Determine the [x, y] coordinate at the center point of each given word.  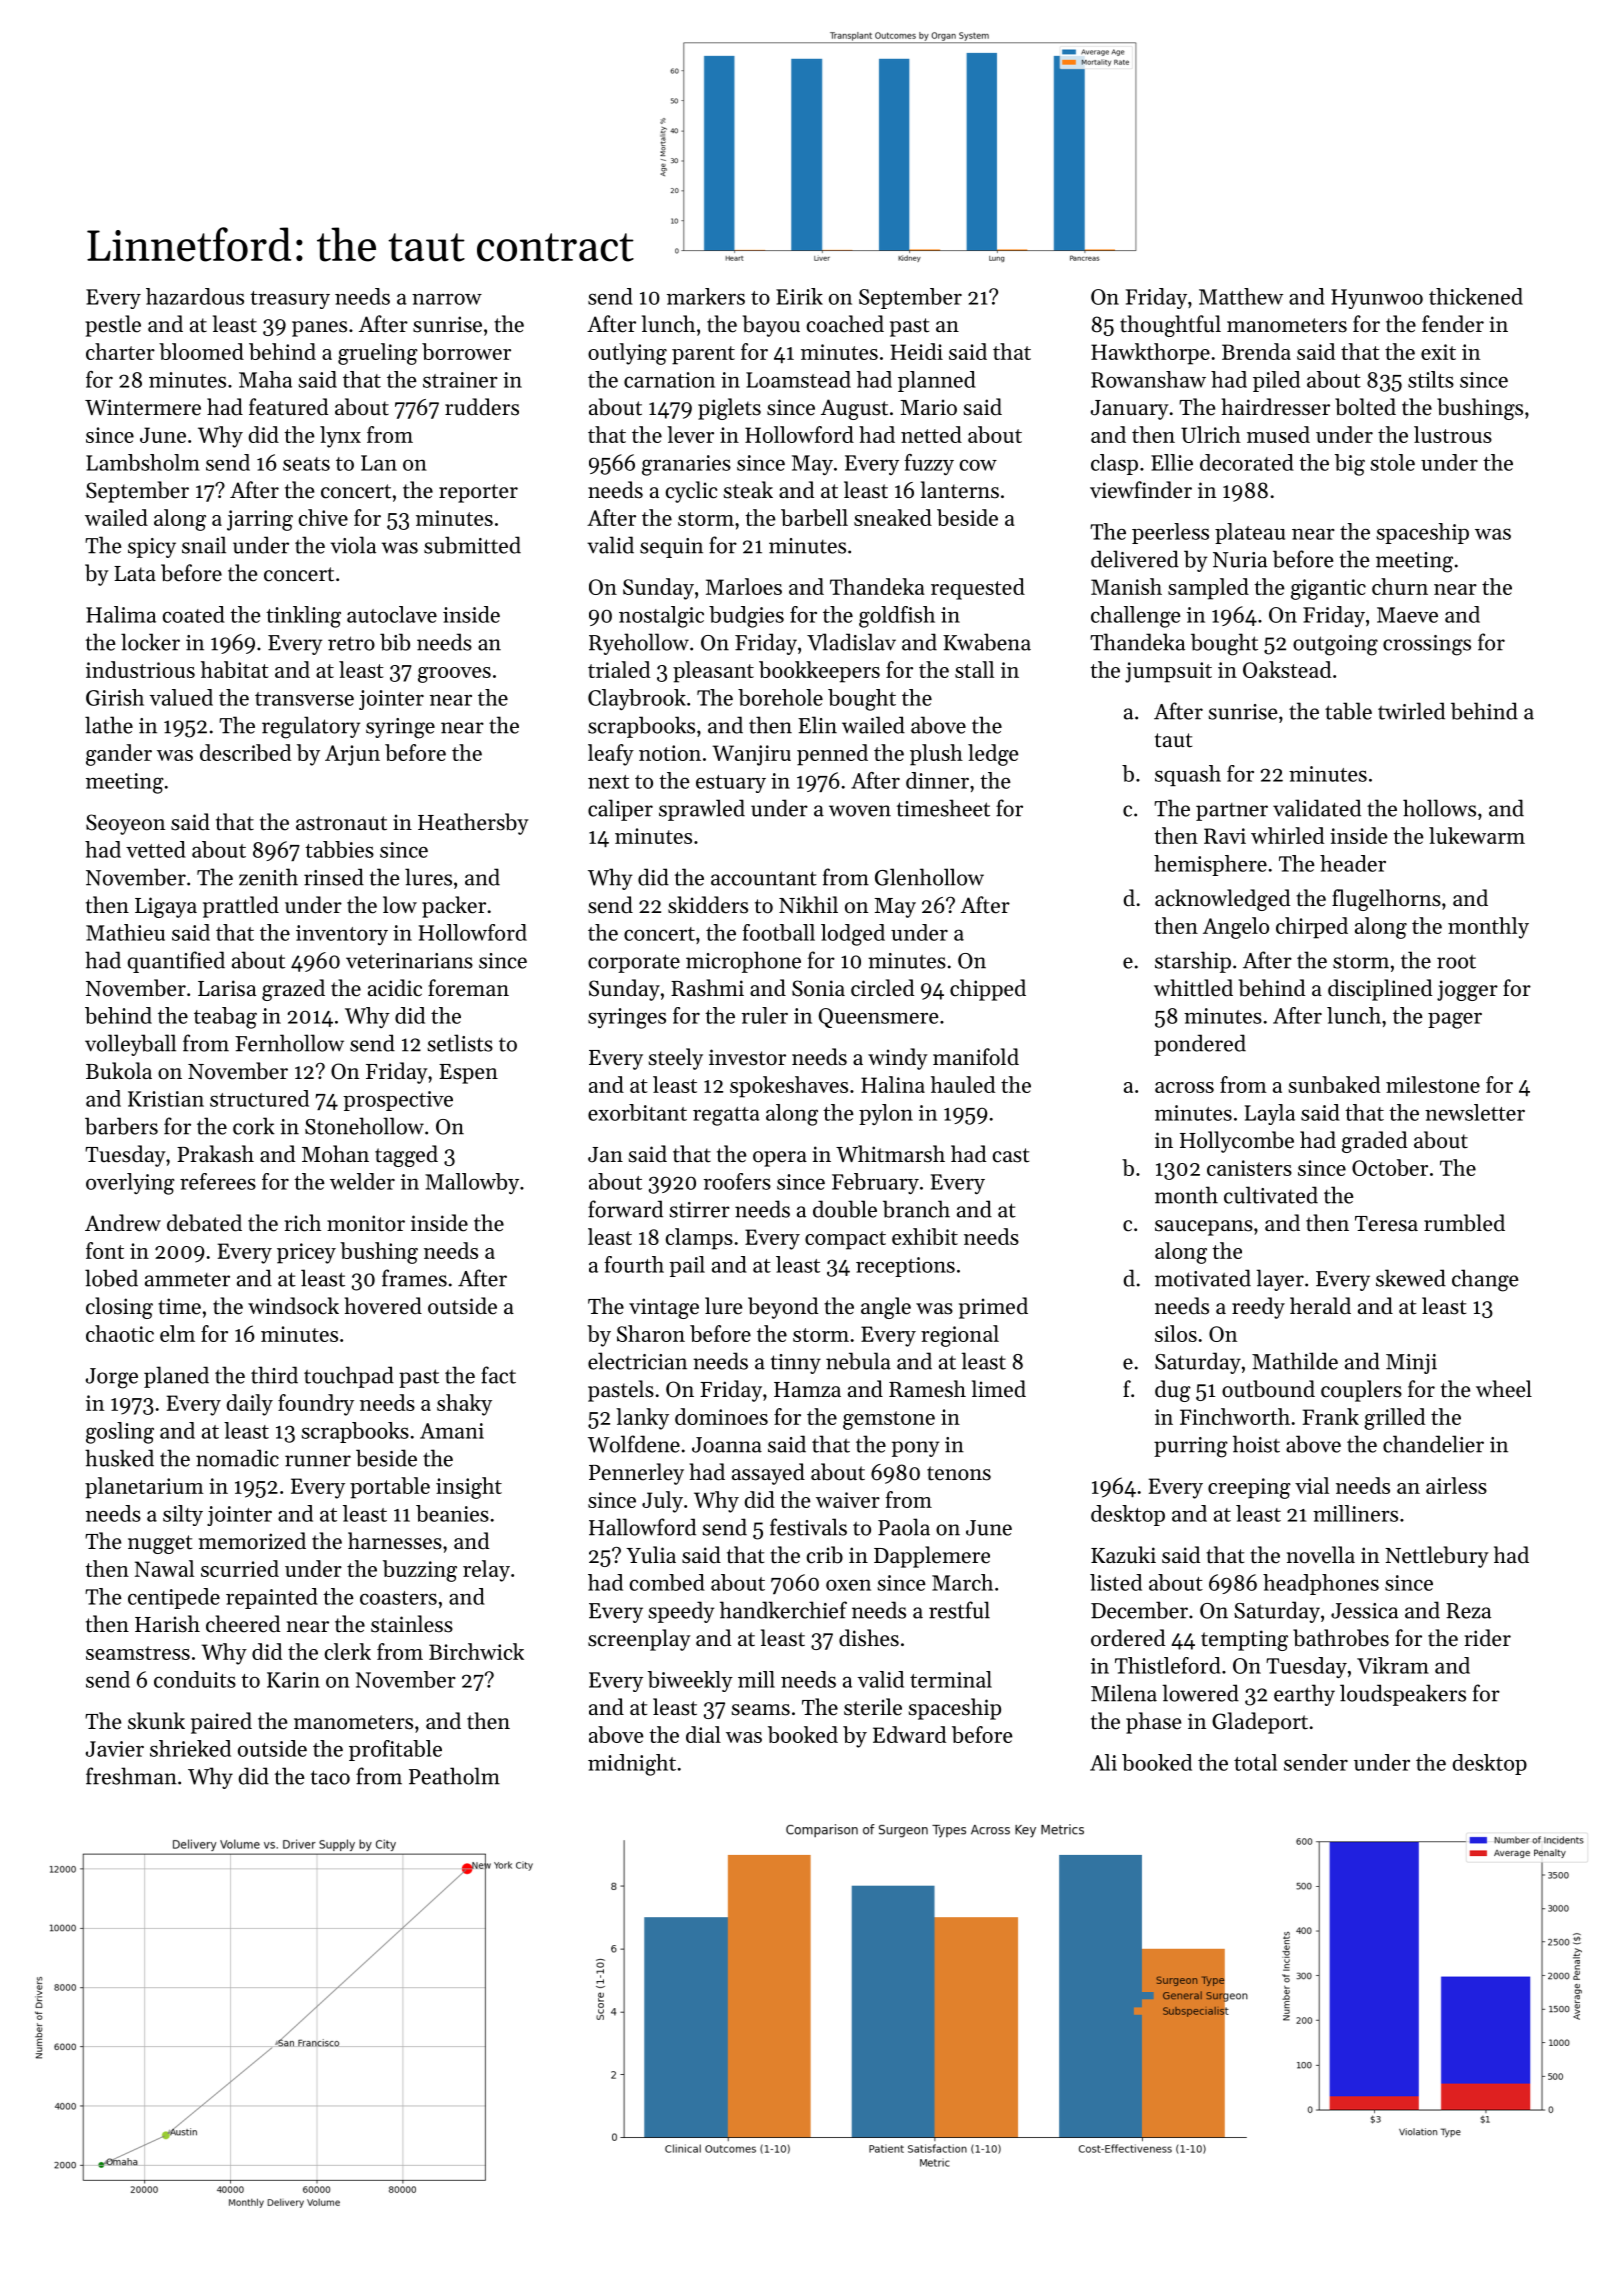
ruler [765, 1015]
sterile [873, 1707]
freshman [131, 1776]
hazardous [195, 296]
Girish [115, 697]
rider [1487, 1638]
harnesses [395, 1541]
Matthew [1241, 296]
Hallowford [642, 1527]
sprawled [702, 810]
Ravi [1225, 836]
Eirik [799, 296]
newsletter [1475, 1112]
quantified [176, 962]
